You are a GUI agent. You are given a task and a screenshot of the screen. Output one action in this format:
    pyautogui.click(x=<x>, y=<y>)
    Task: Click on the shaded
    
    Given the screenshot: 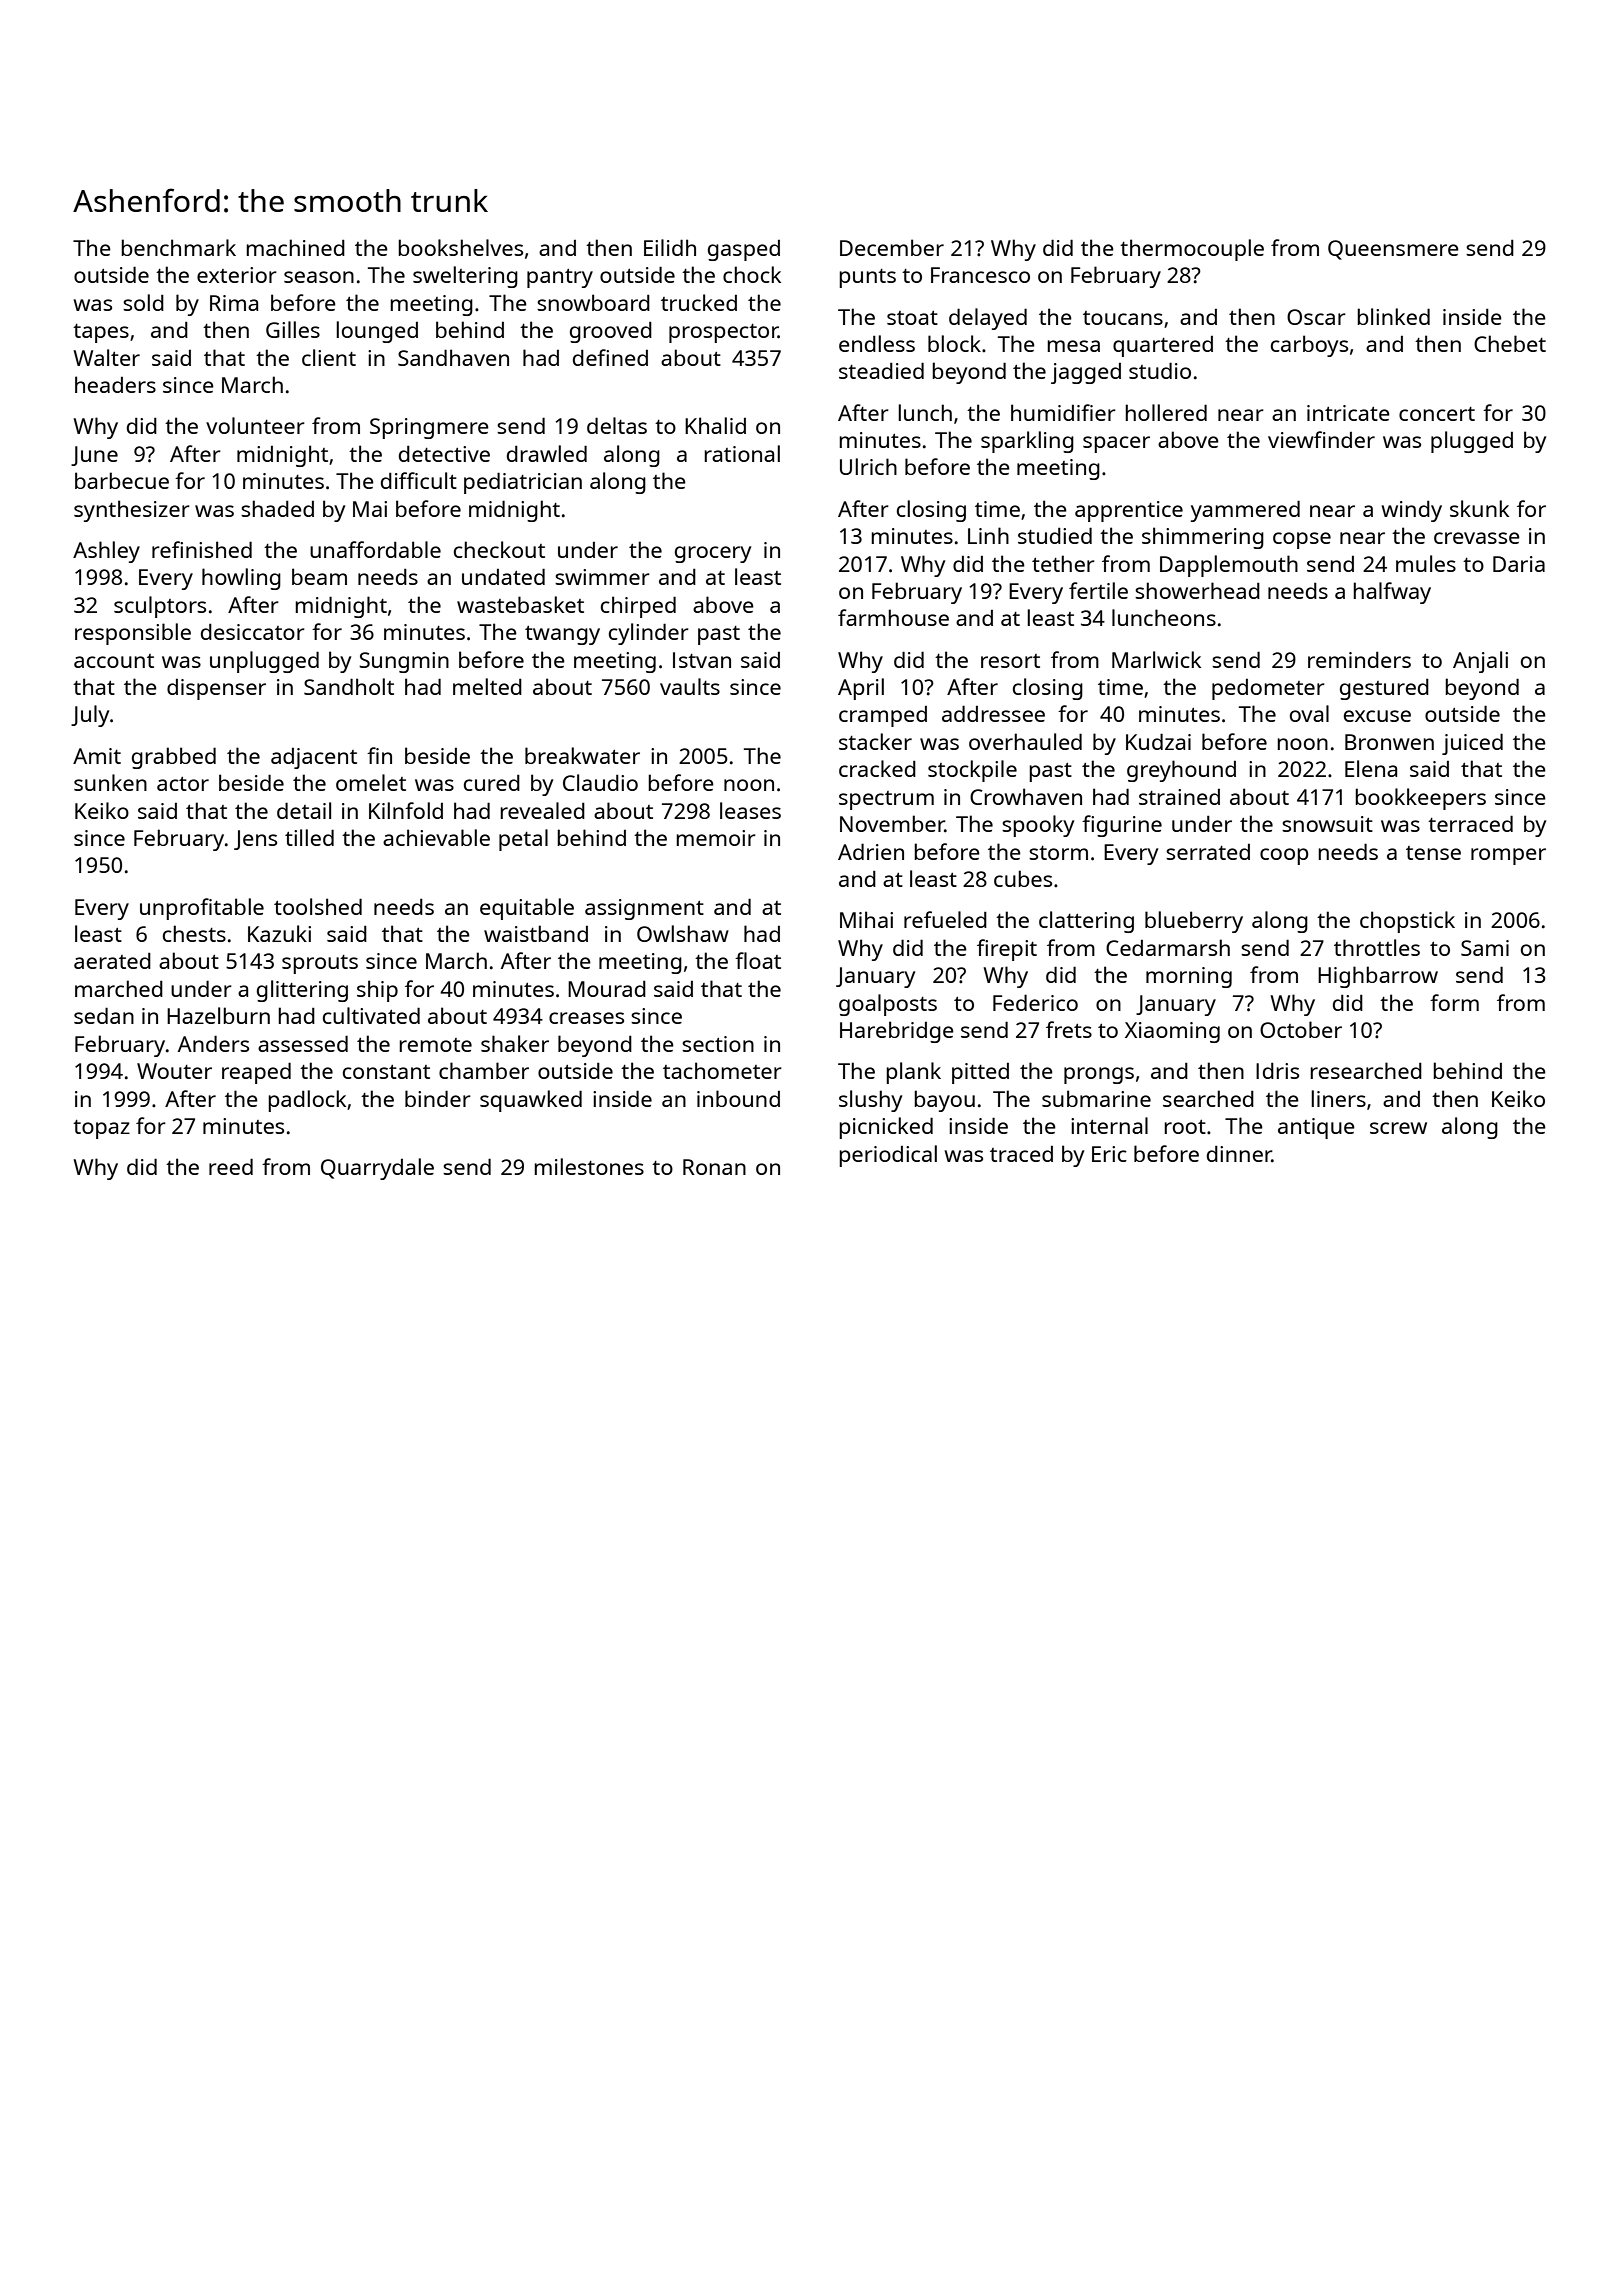 What is the action you would take?
    pyautogui.click(x=277, y=508)
